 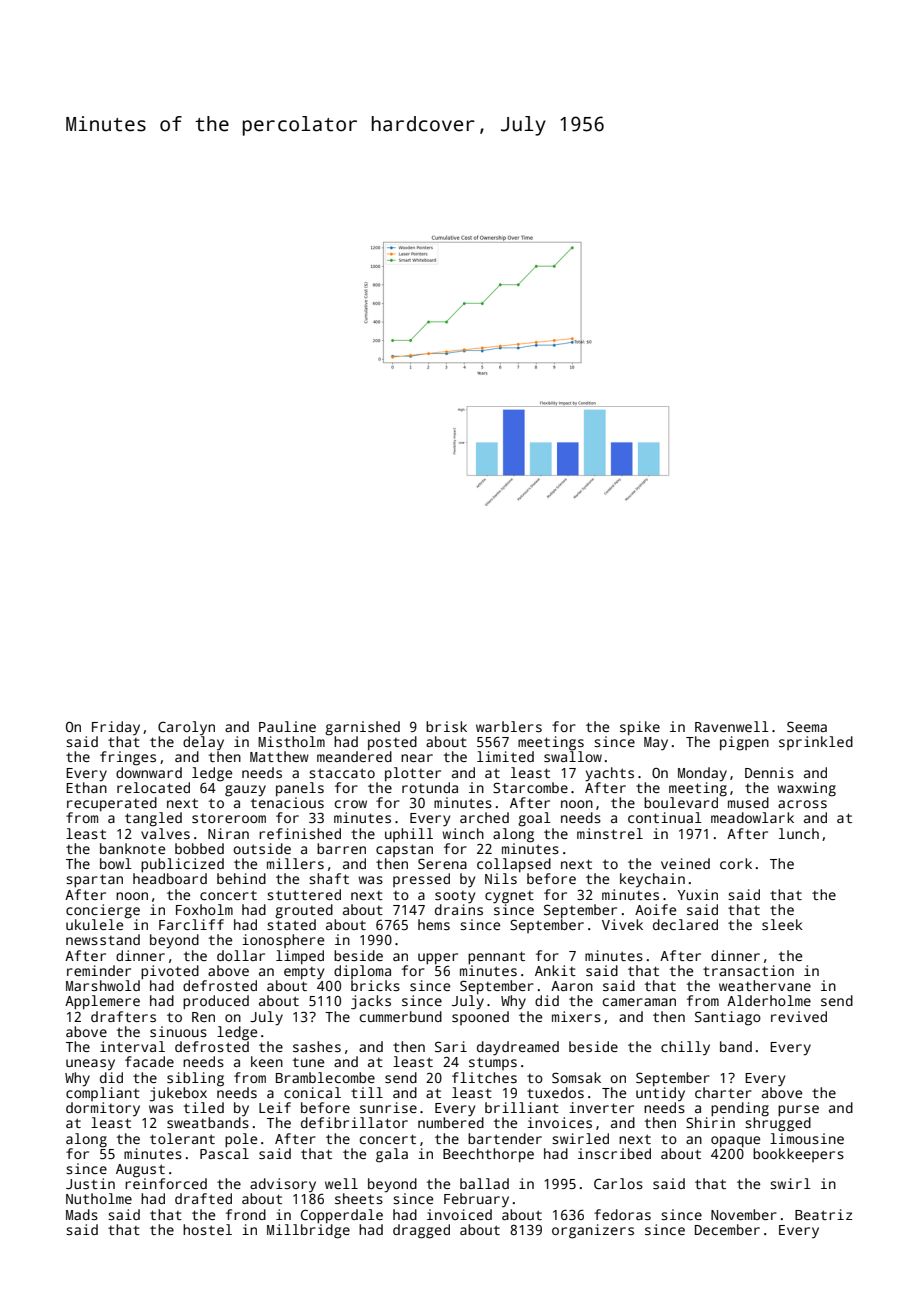 What do you see at coordinates (102, 1002) in the screenshot?
I see `Applemere` at bounding box center [102, 1002].
